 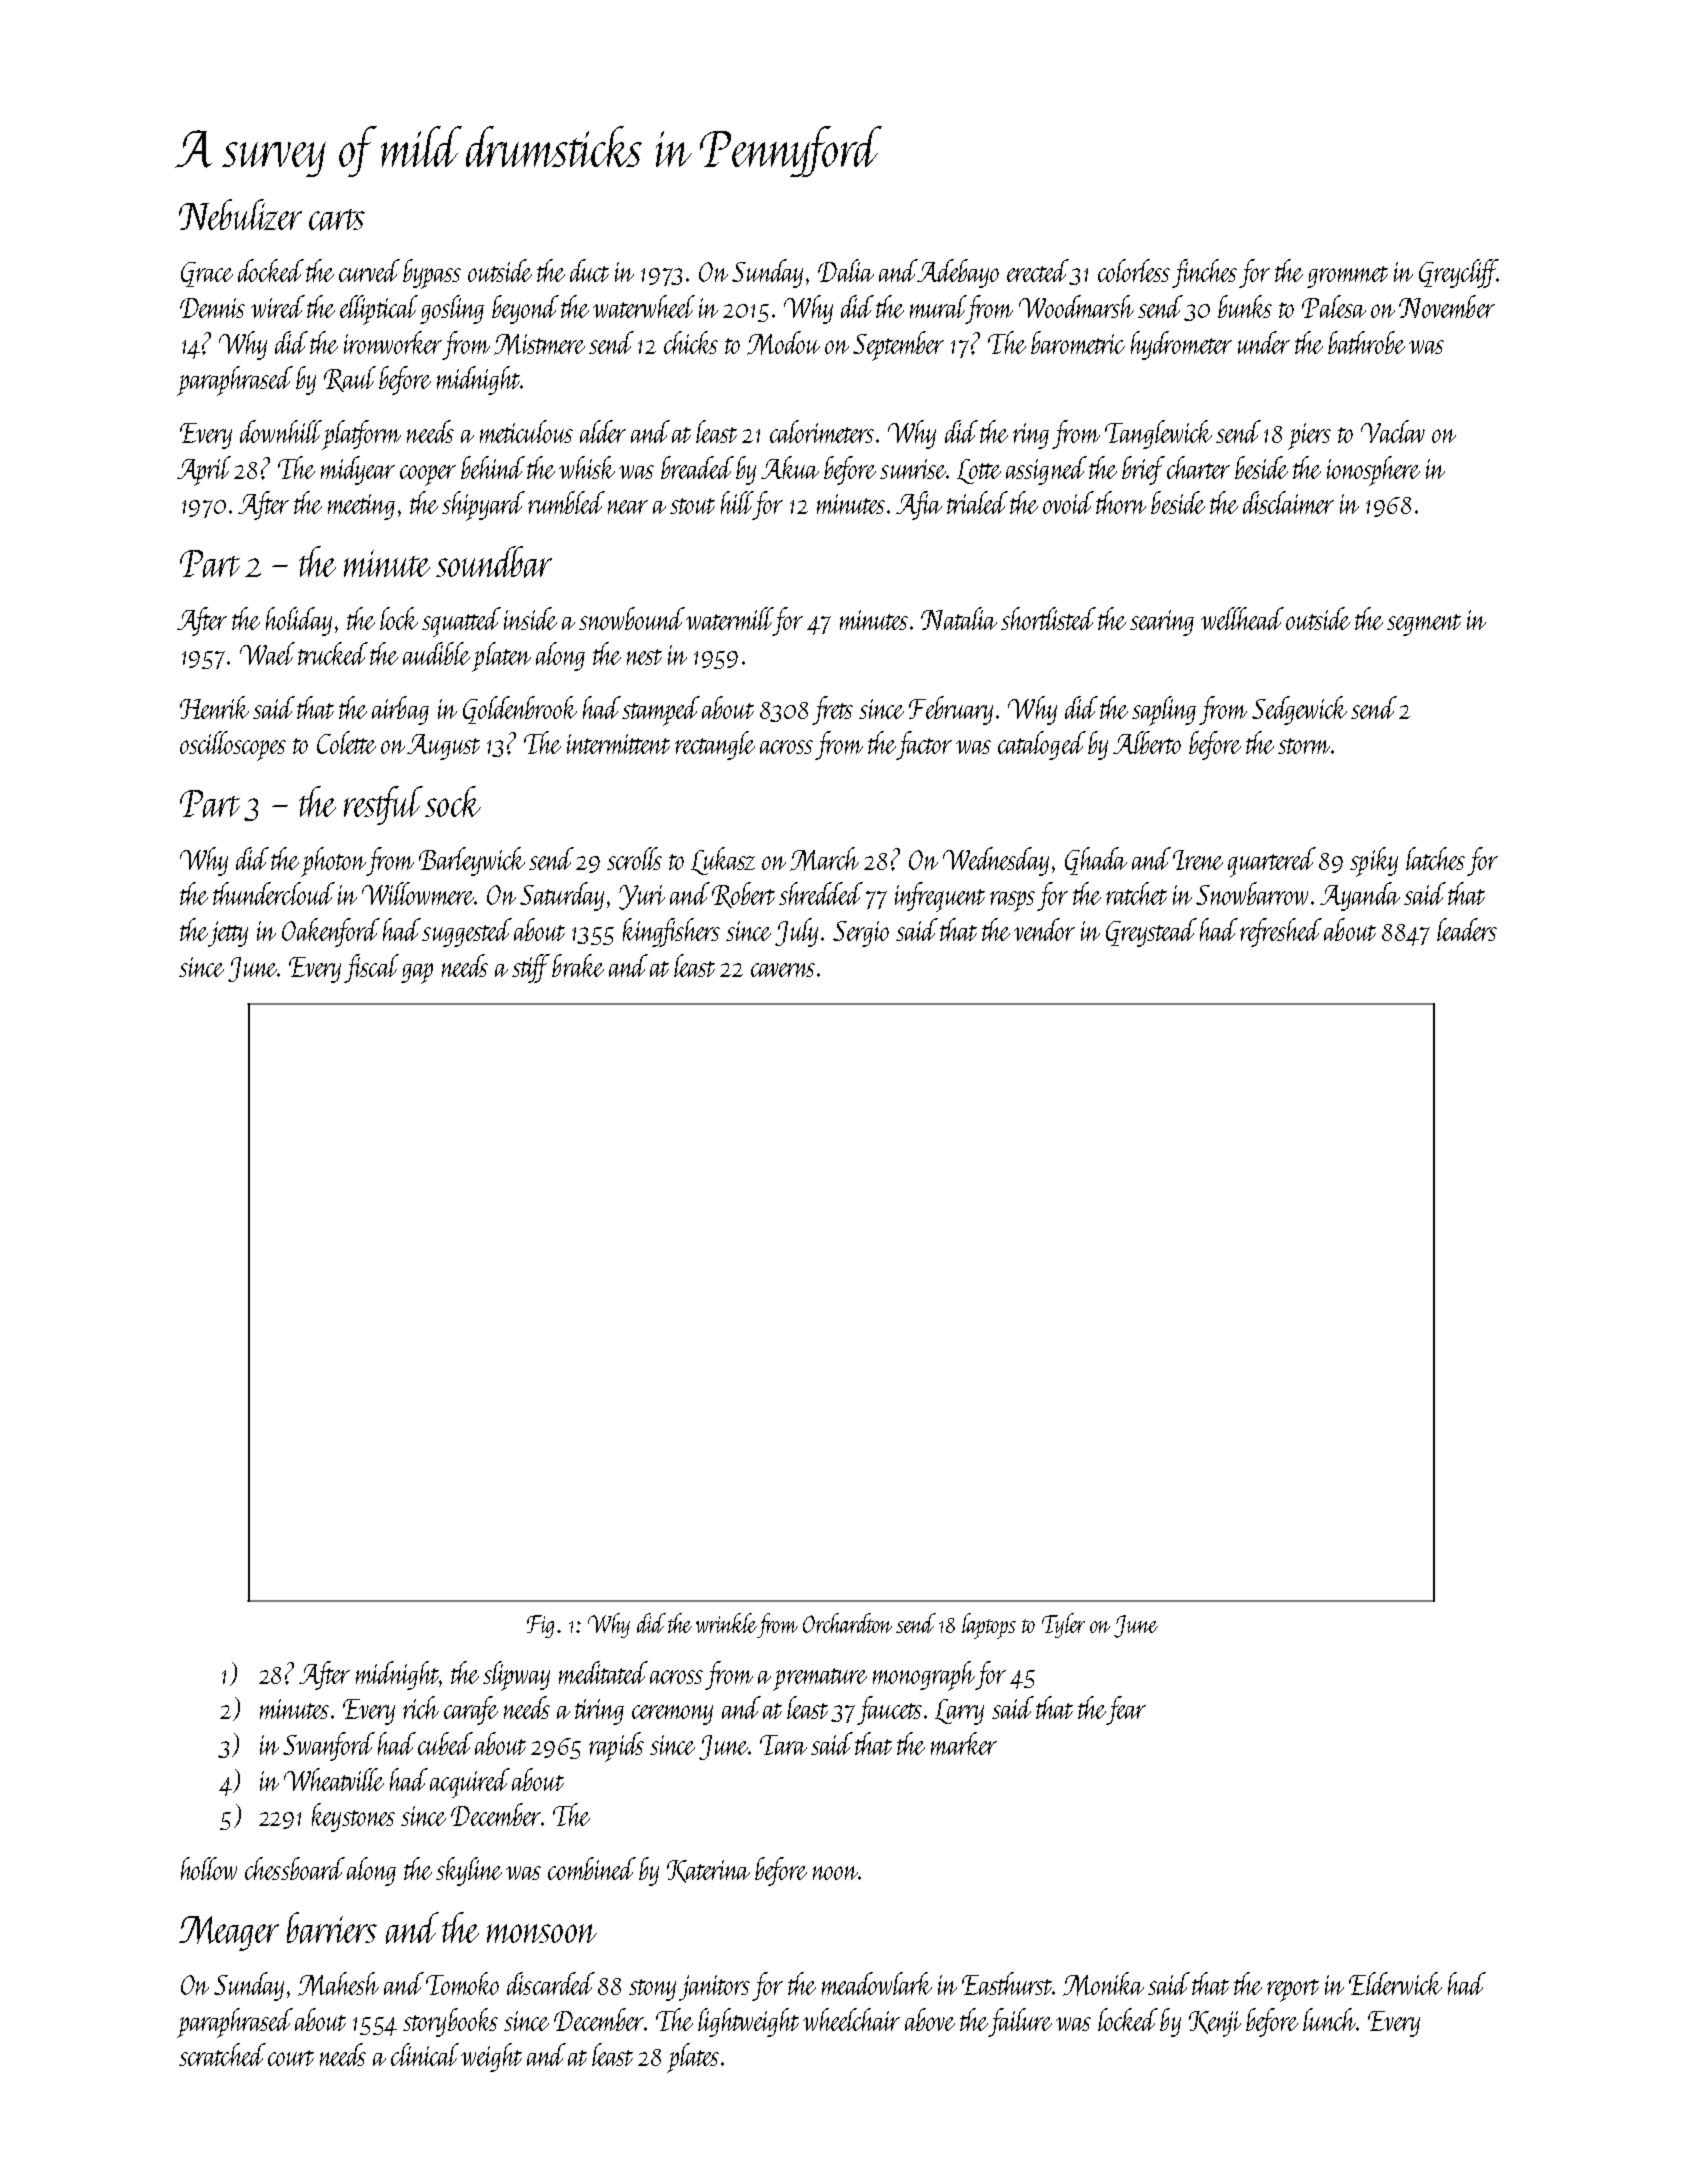 I want to click on duct, so click(x=589, y=270).
